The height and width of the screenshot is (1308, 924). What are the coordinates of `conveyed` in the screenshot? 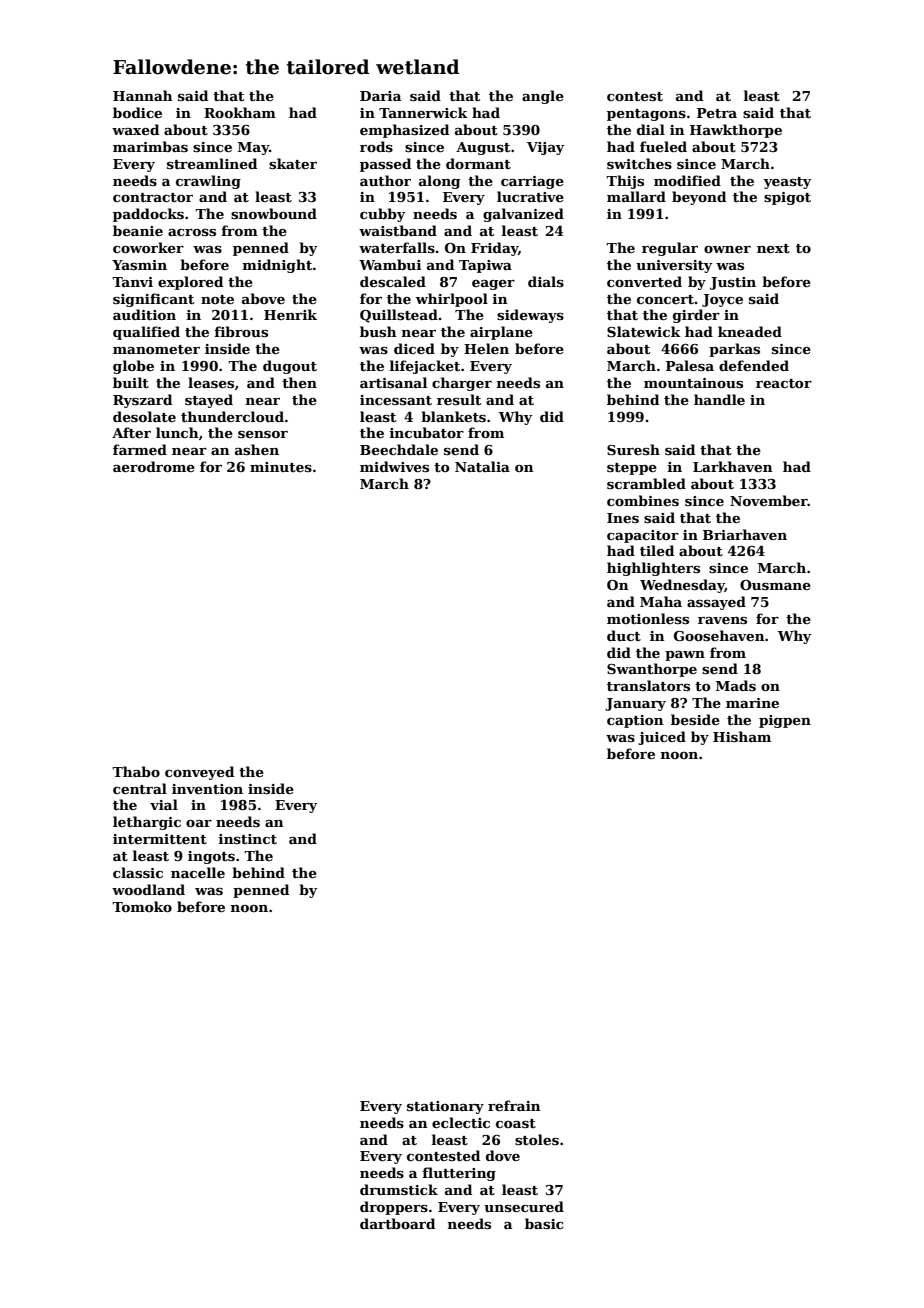 It's located at (199, 773).
